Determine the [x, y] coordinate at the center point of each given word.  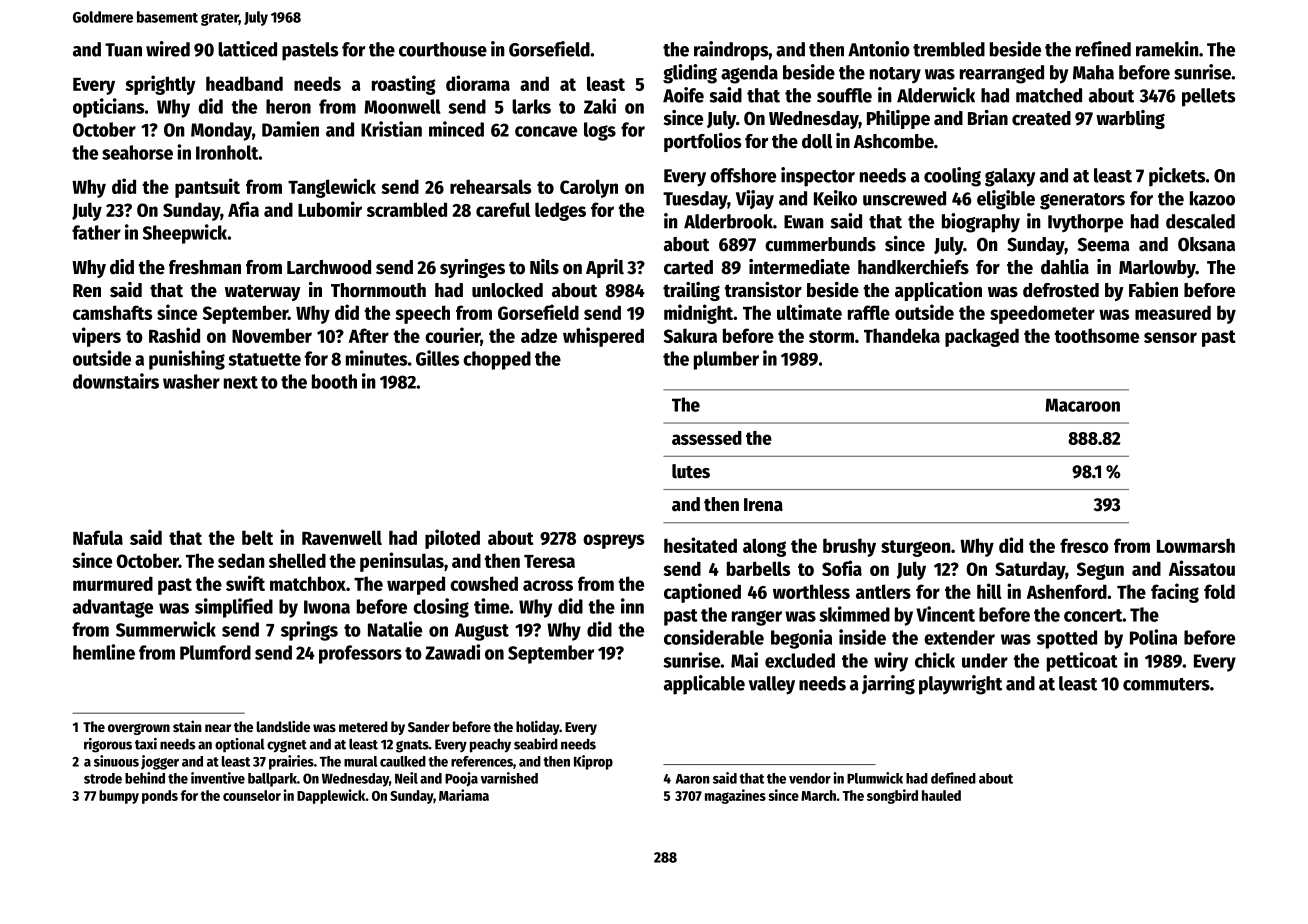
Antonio [879, 49]
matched [1049, 95]
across [548, 585]
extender [959, 637]
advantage [113, 608]
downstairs [116, 381]
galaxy [1010, 177]
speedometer [1042, 314]
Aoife [683, 95]
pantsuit [207, 188]
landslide [283, 726]
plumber [726, 360]
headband [244, 83]
